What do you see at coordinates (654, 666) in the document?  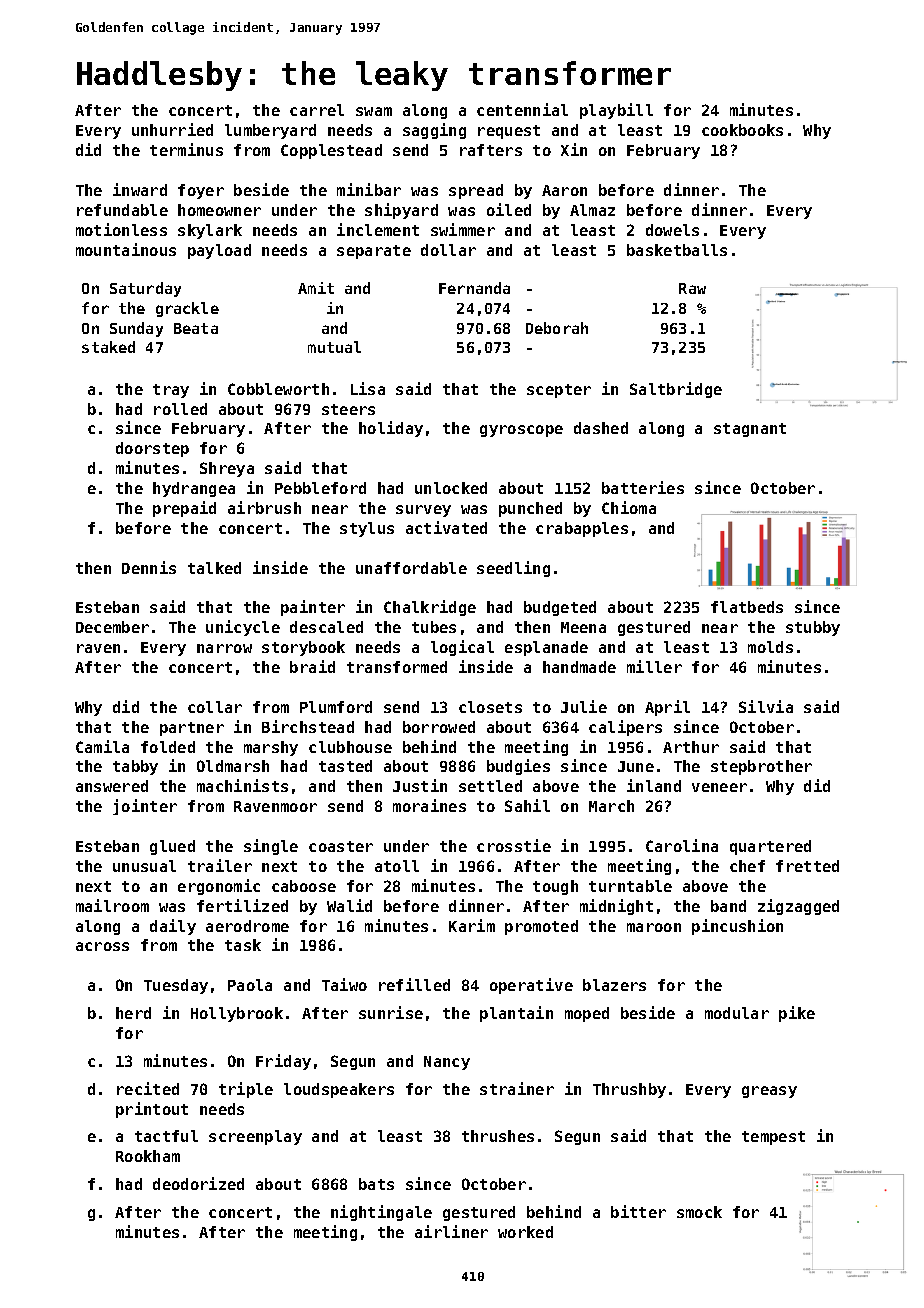 I see `miller` at bounding box center [654, 666].
